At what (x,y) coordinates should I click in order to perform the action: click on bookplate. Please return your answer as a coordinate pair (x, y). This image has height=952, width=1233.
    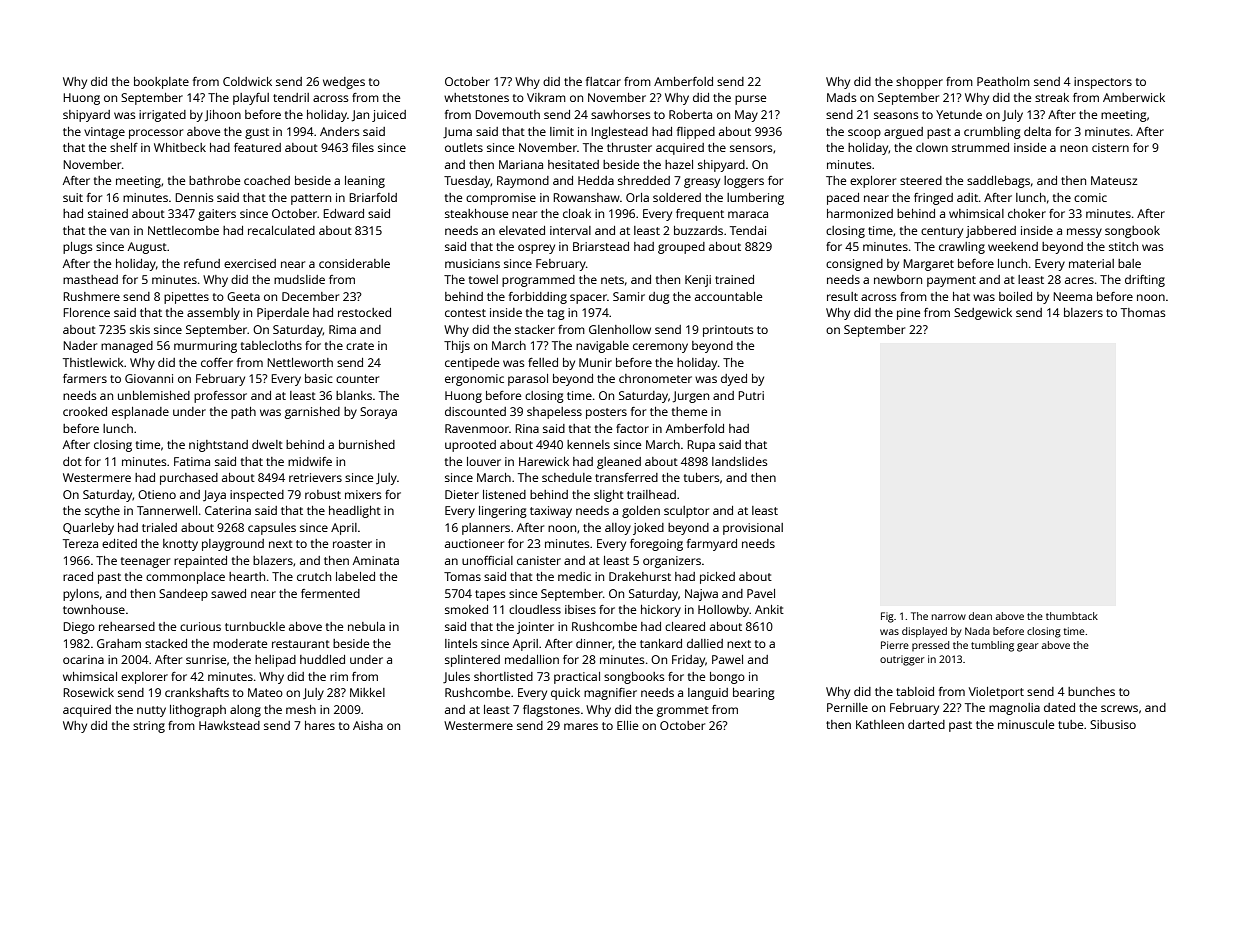
    Looking at the image, I should click on (161, 83).
